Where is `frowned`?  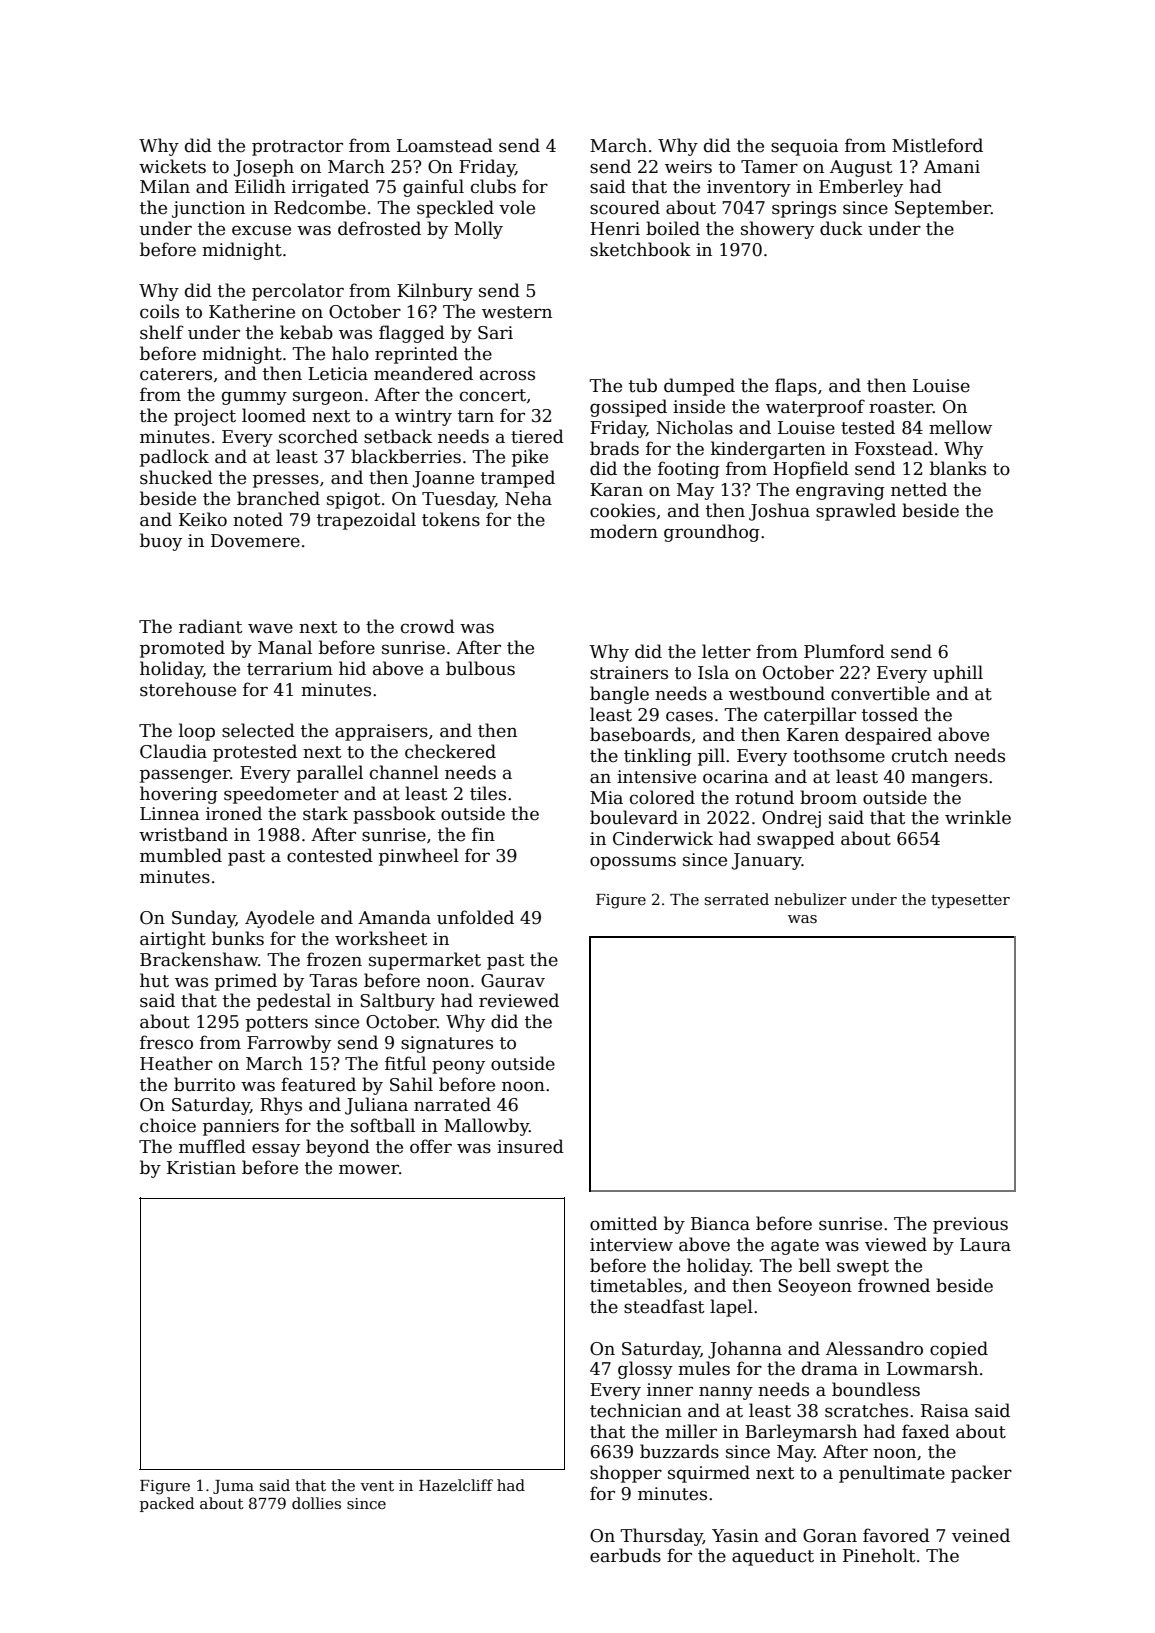 frowned is located at coordinates (894, 1285).
